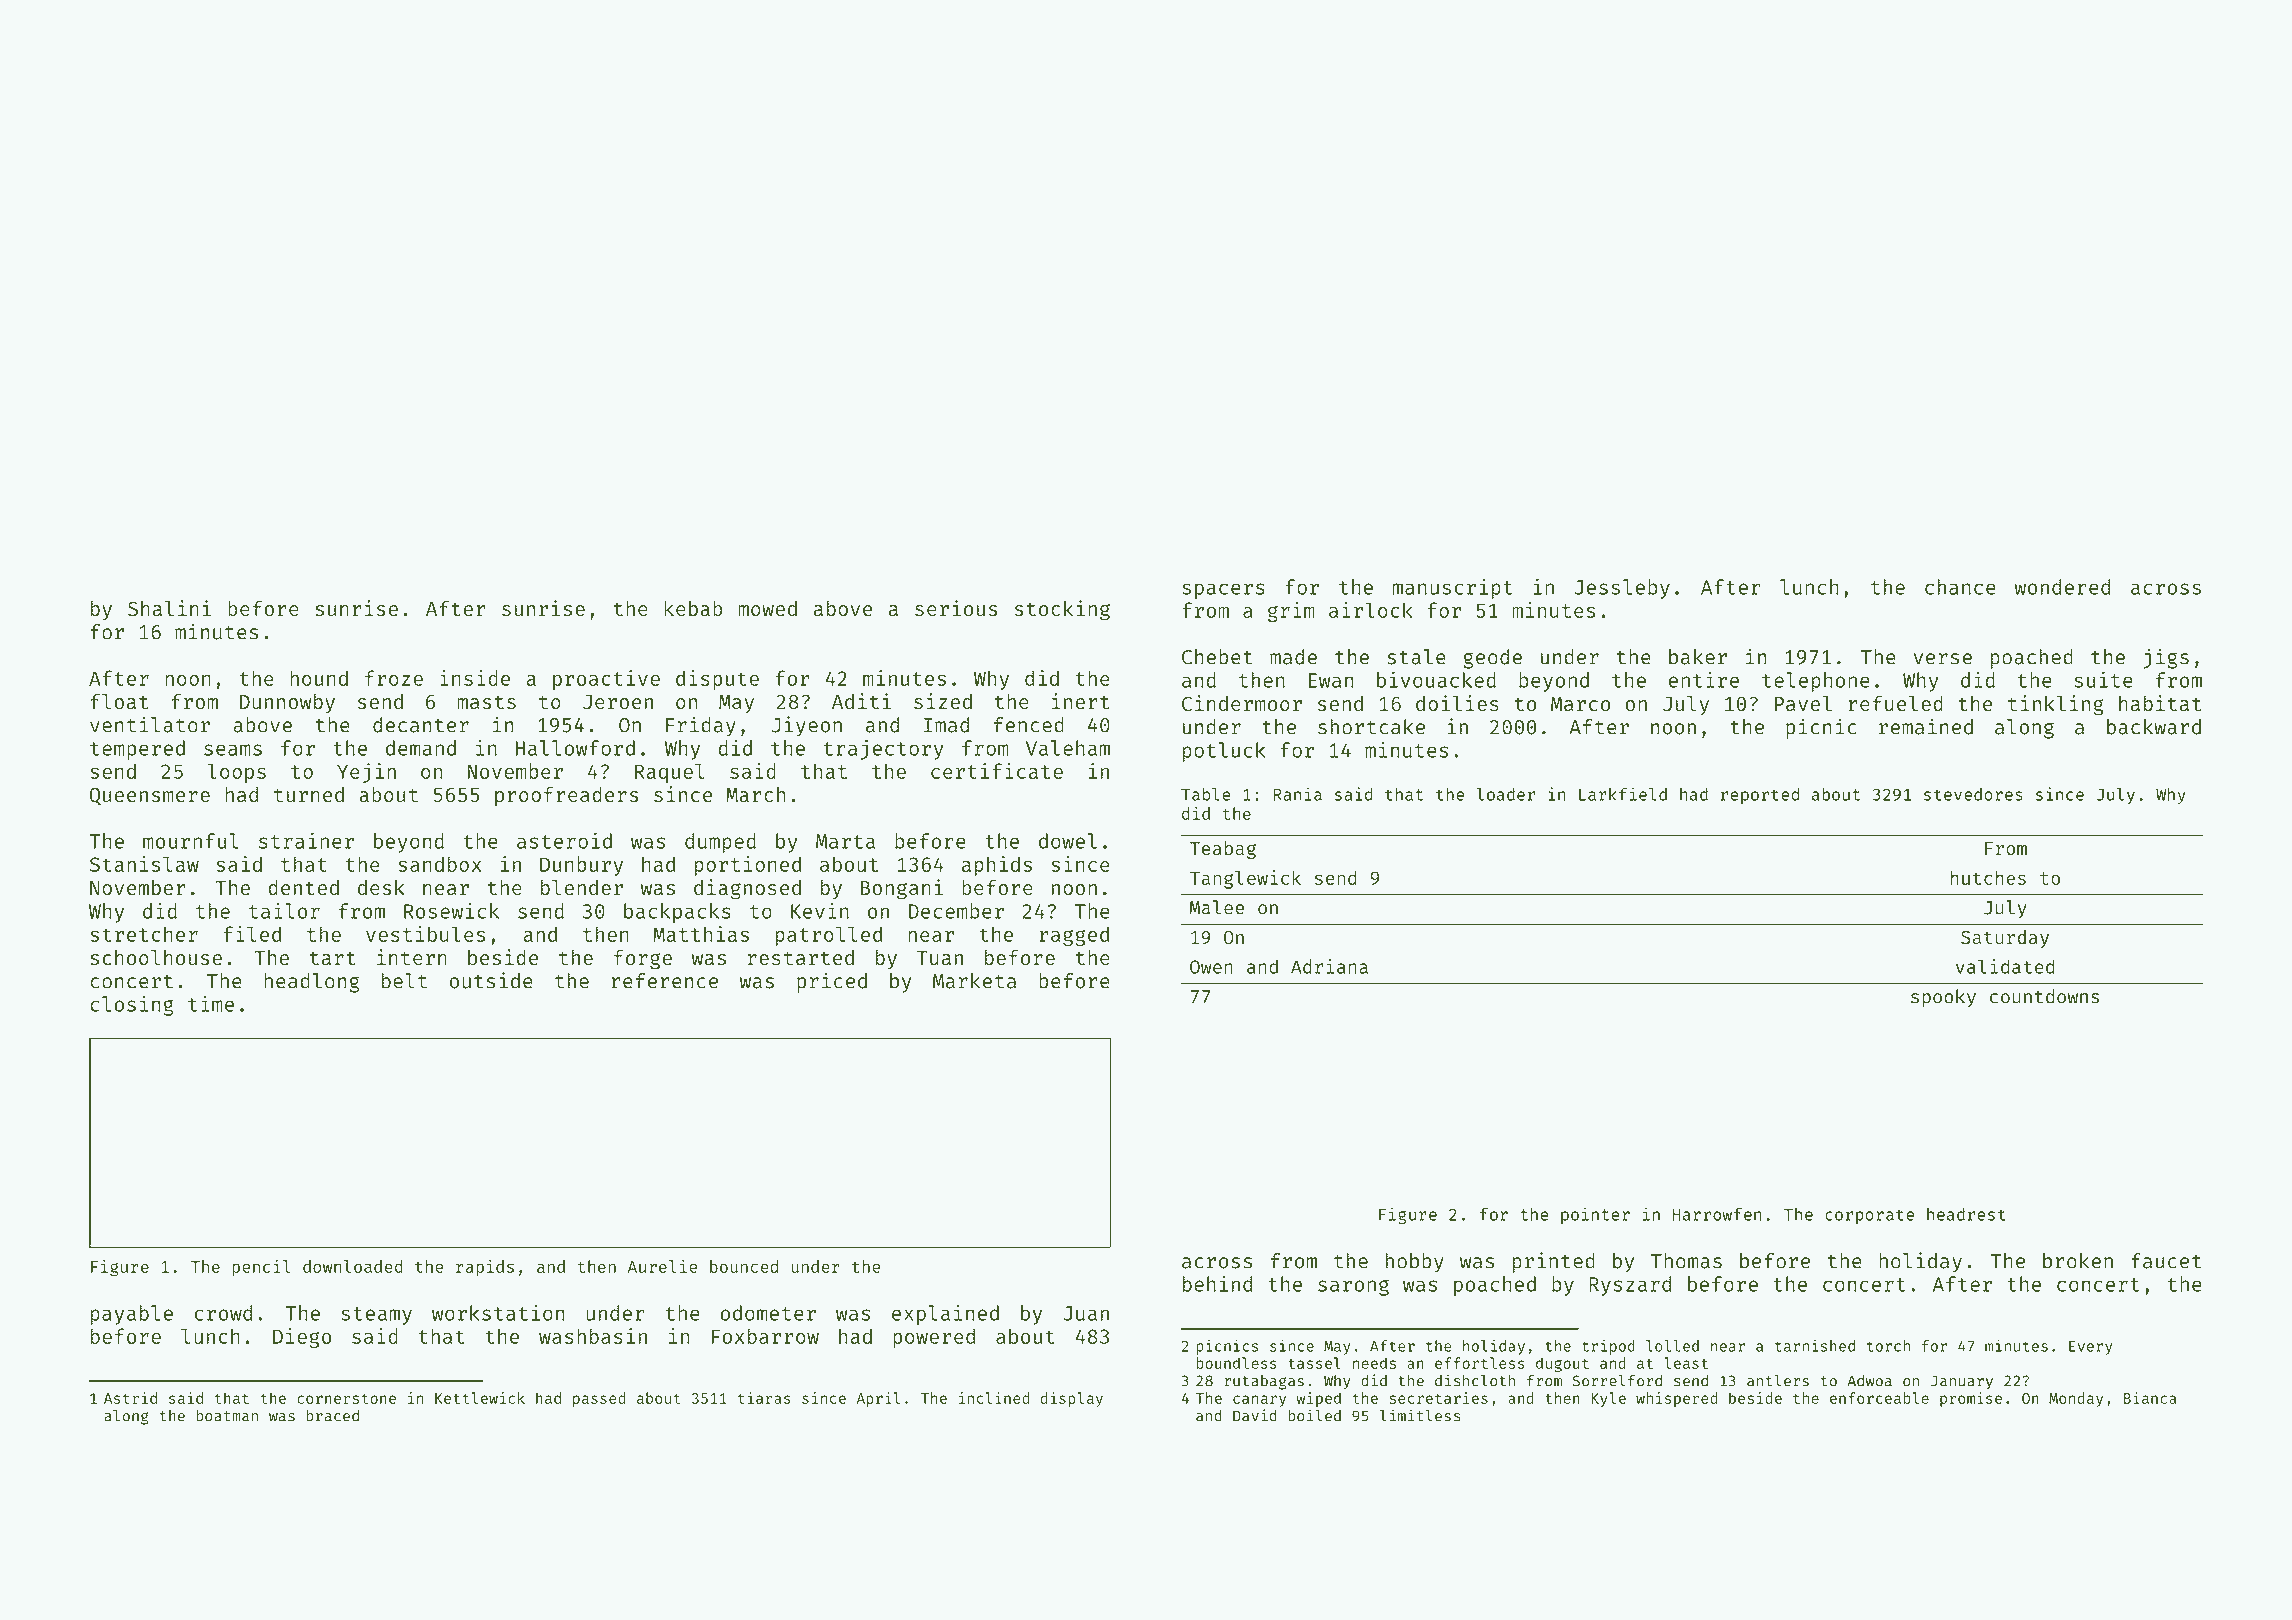 The width and height of the screenshot is (2292, 1620). I want to click on pencil, so click(261, 1268).
